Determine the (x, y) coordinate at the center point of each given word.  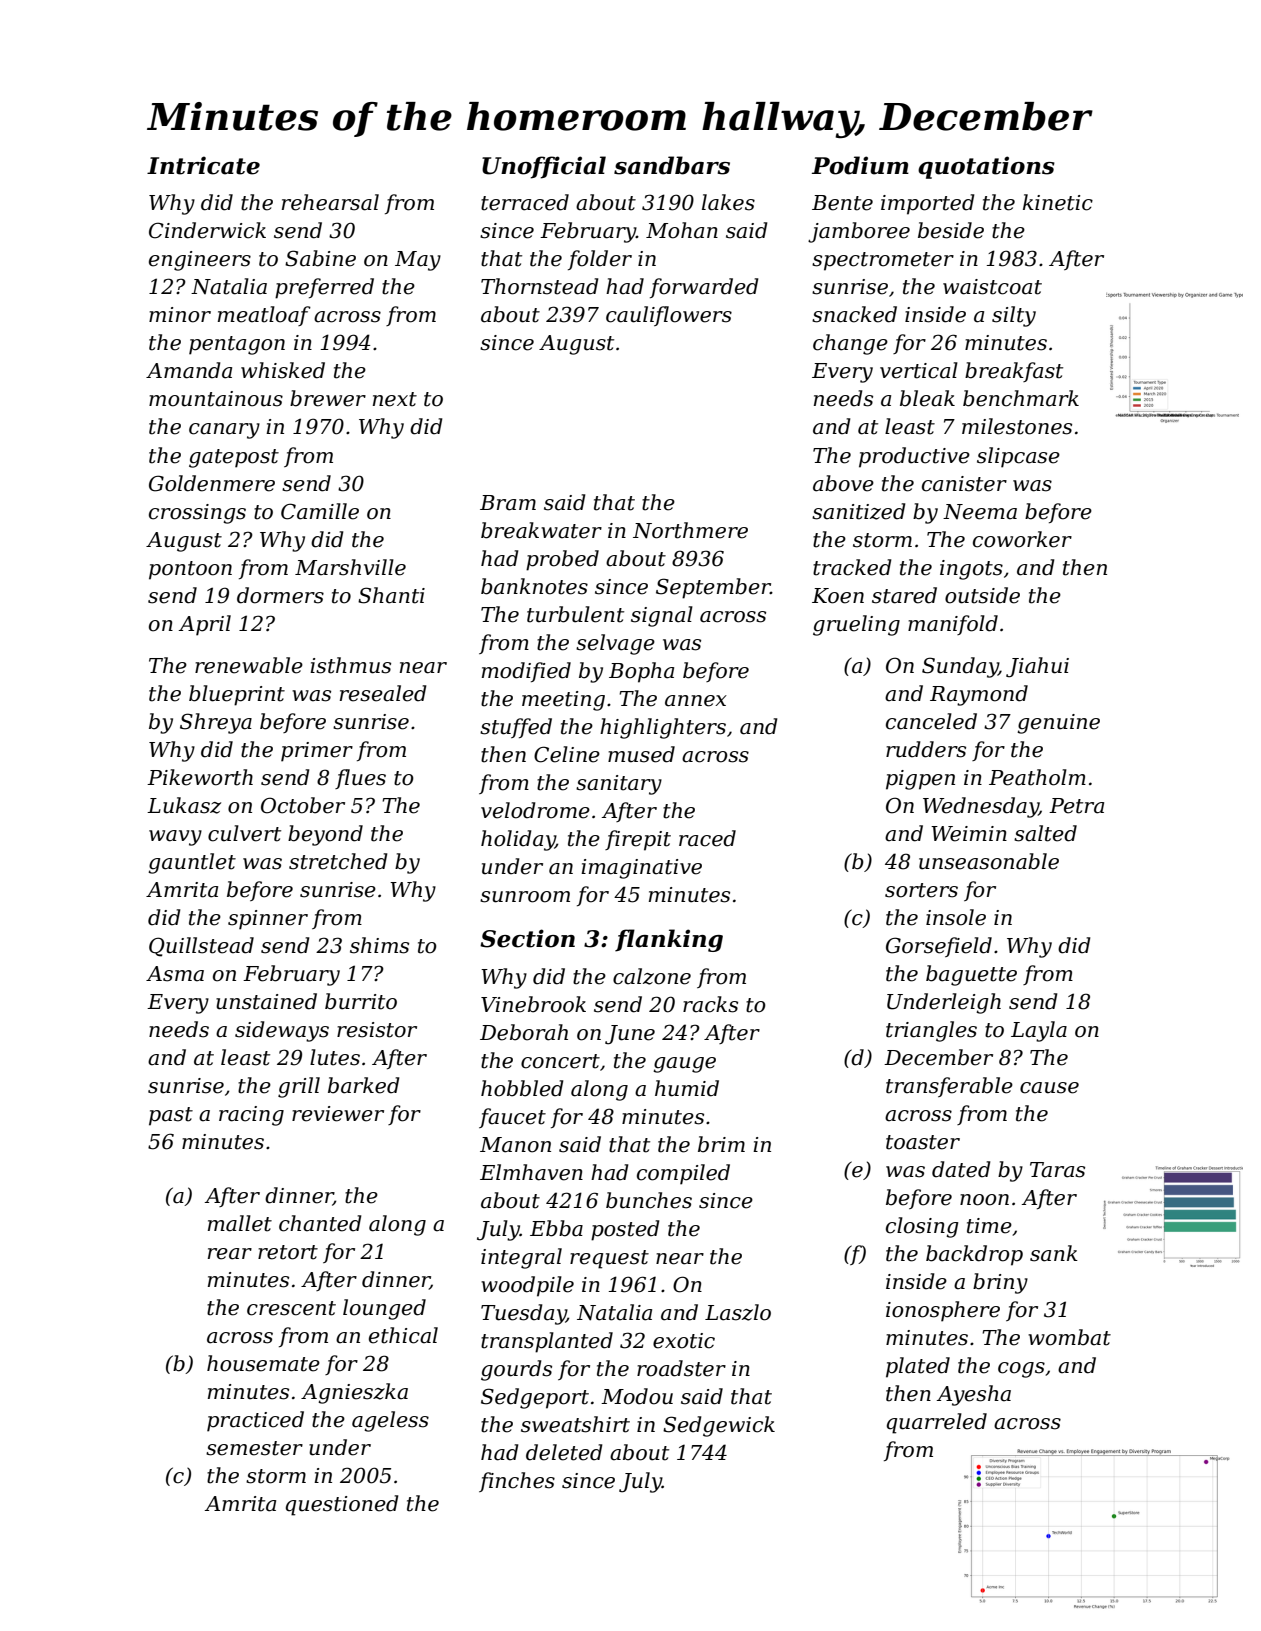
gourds (516, 1370)
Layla (1039, 1031)
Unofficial (544, 167)
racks (710, 1004)
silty (1014, 316)
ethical (403, 1335)
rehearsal (330, 202)
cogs (1021, 1370)
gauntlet (192, 863)
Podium (860, 165)
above (843, 483)
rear (230, 1254)
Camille (320, 511)
